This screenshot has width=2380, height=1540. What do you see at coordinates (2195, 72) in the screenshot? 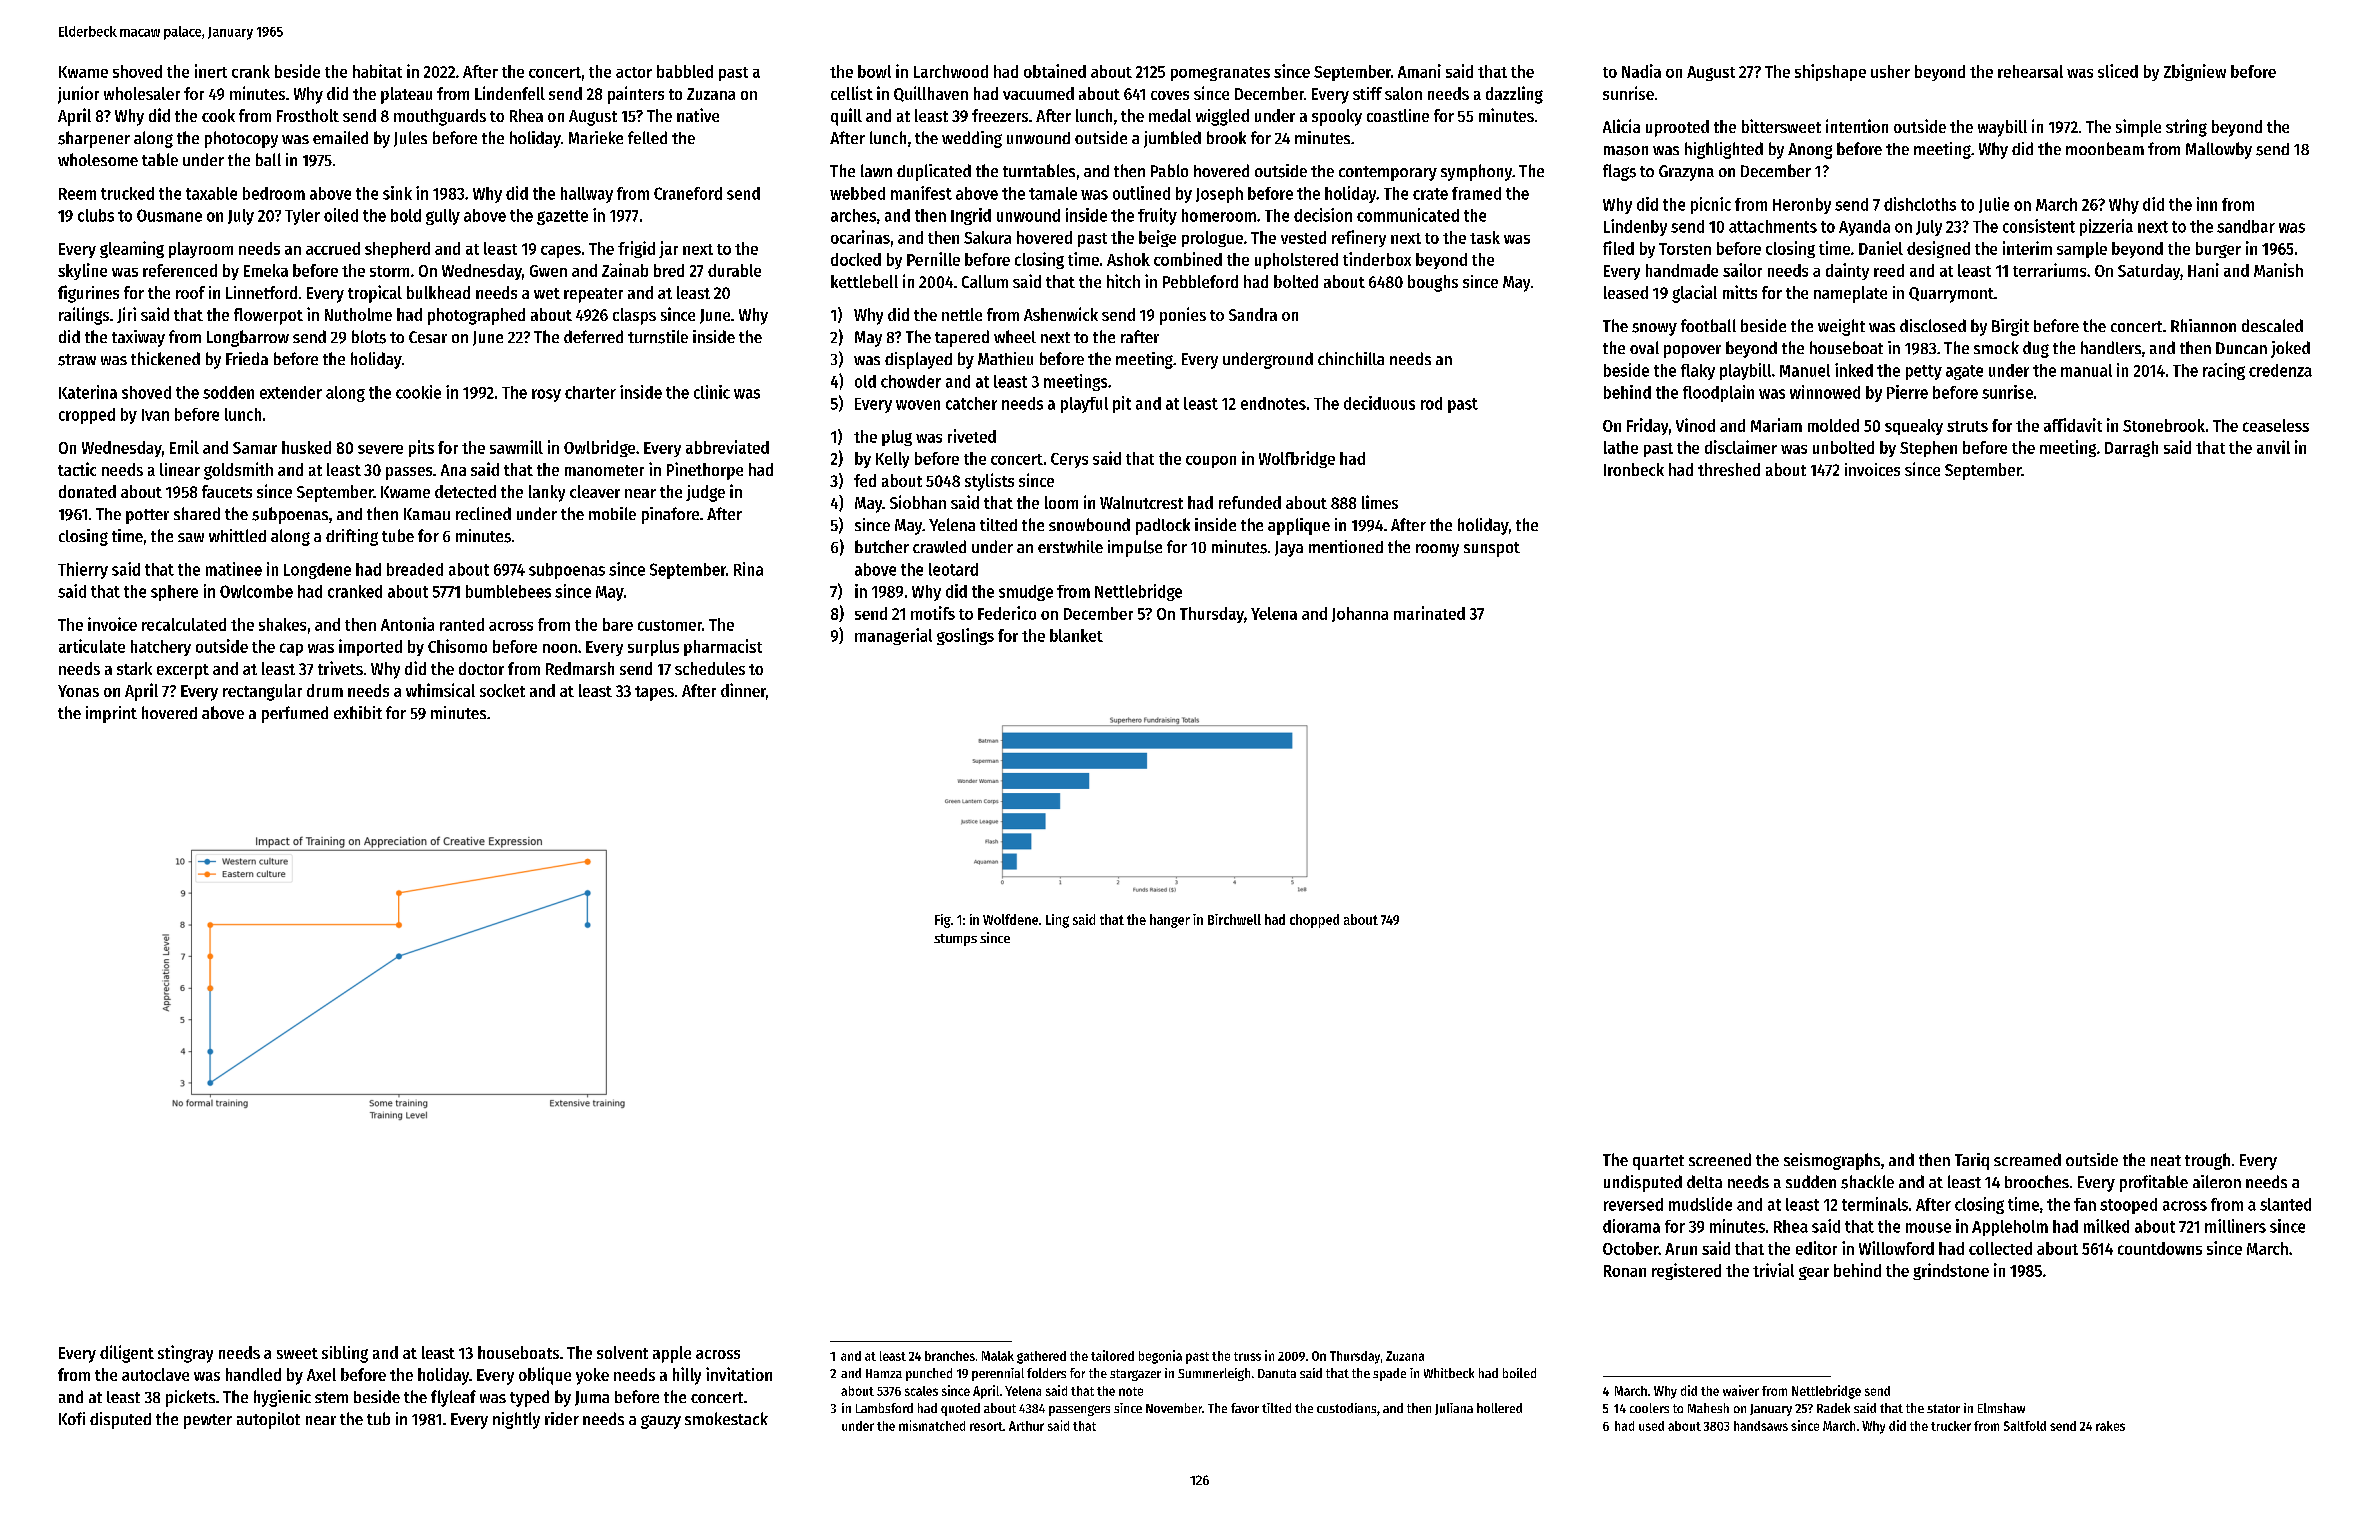
I see `Zbigniew` at bounding box center [2195, 72].
